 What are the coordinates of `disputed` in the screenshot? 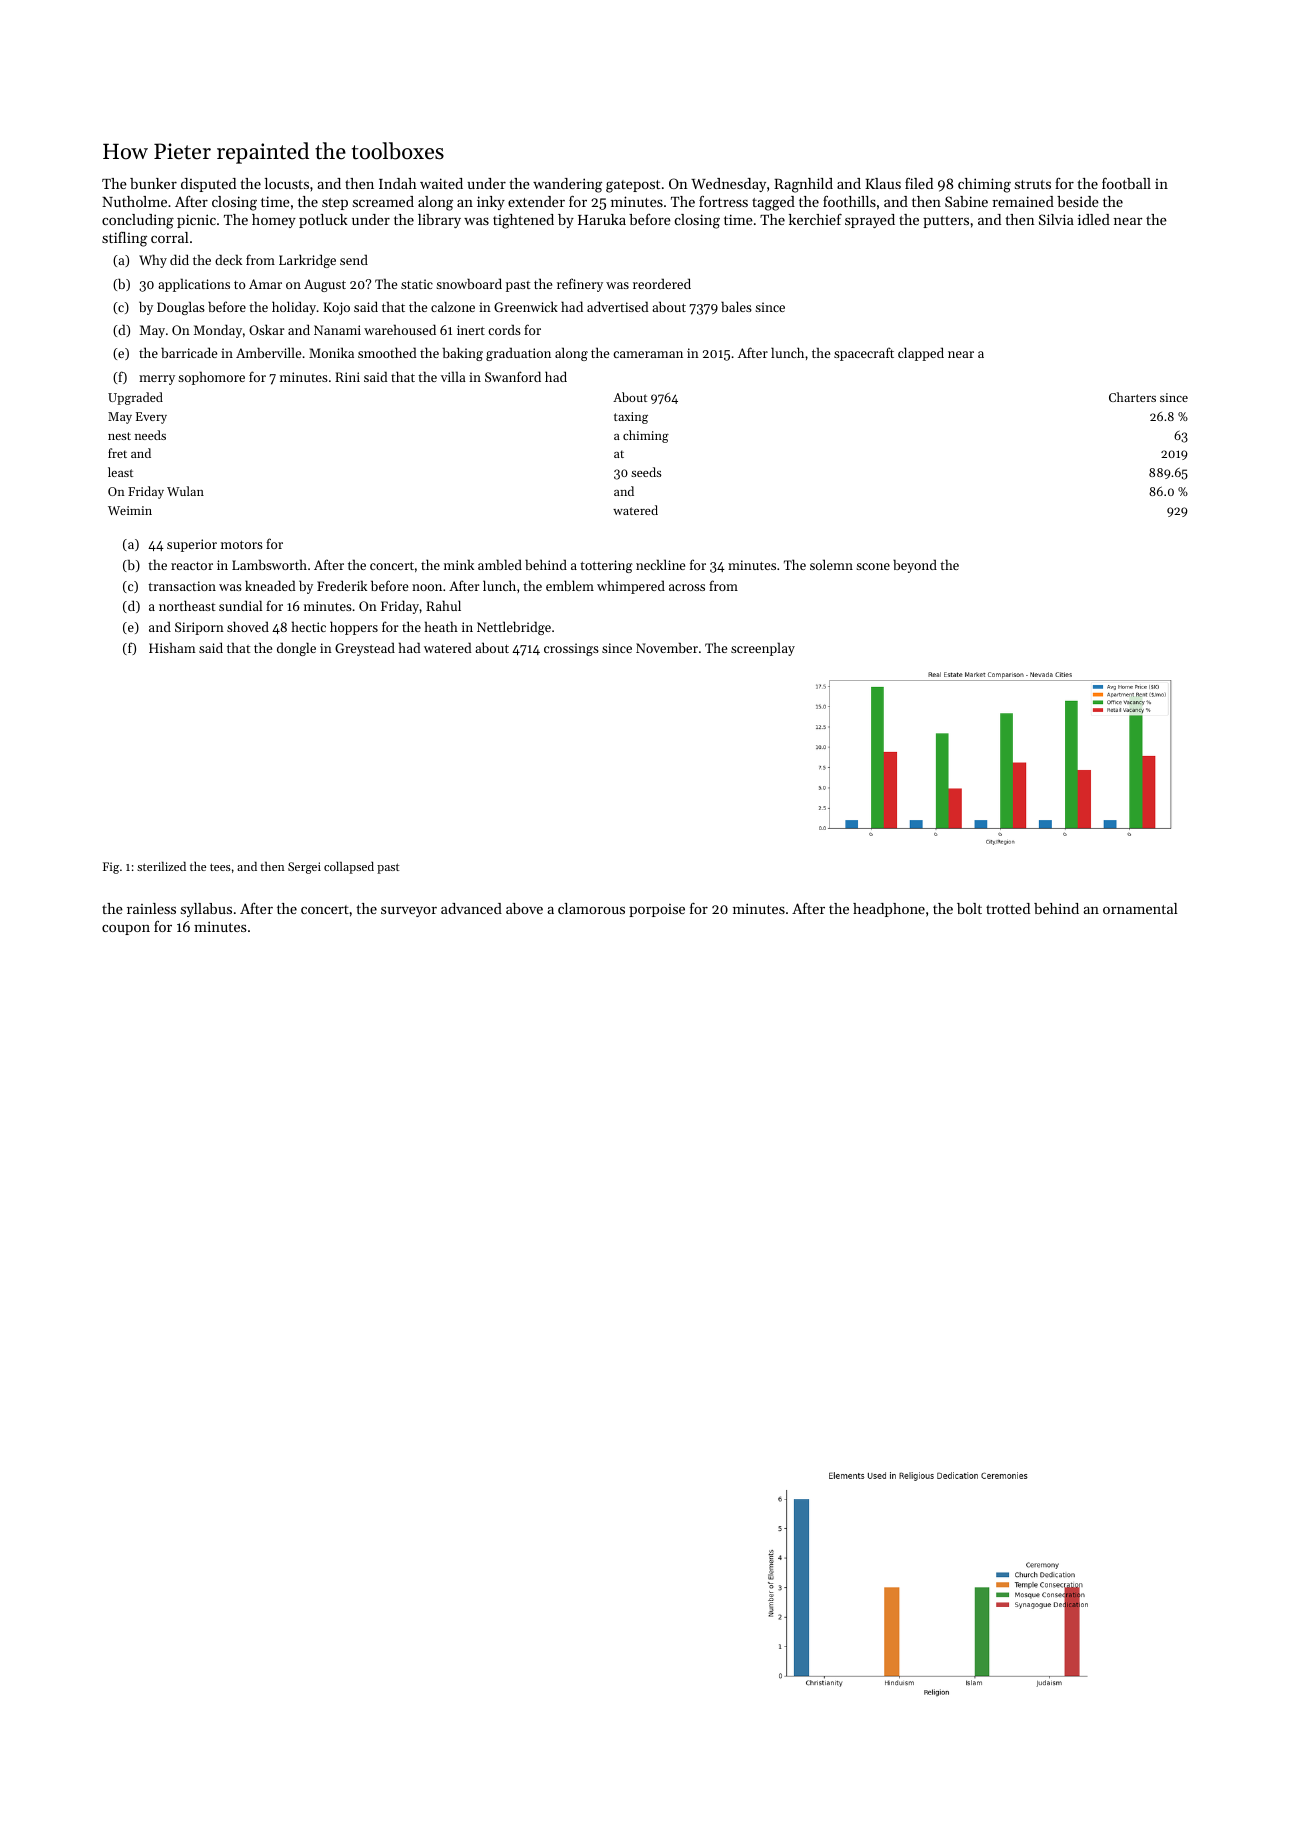 It's located at (208, 185).
